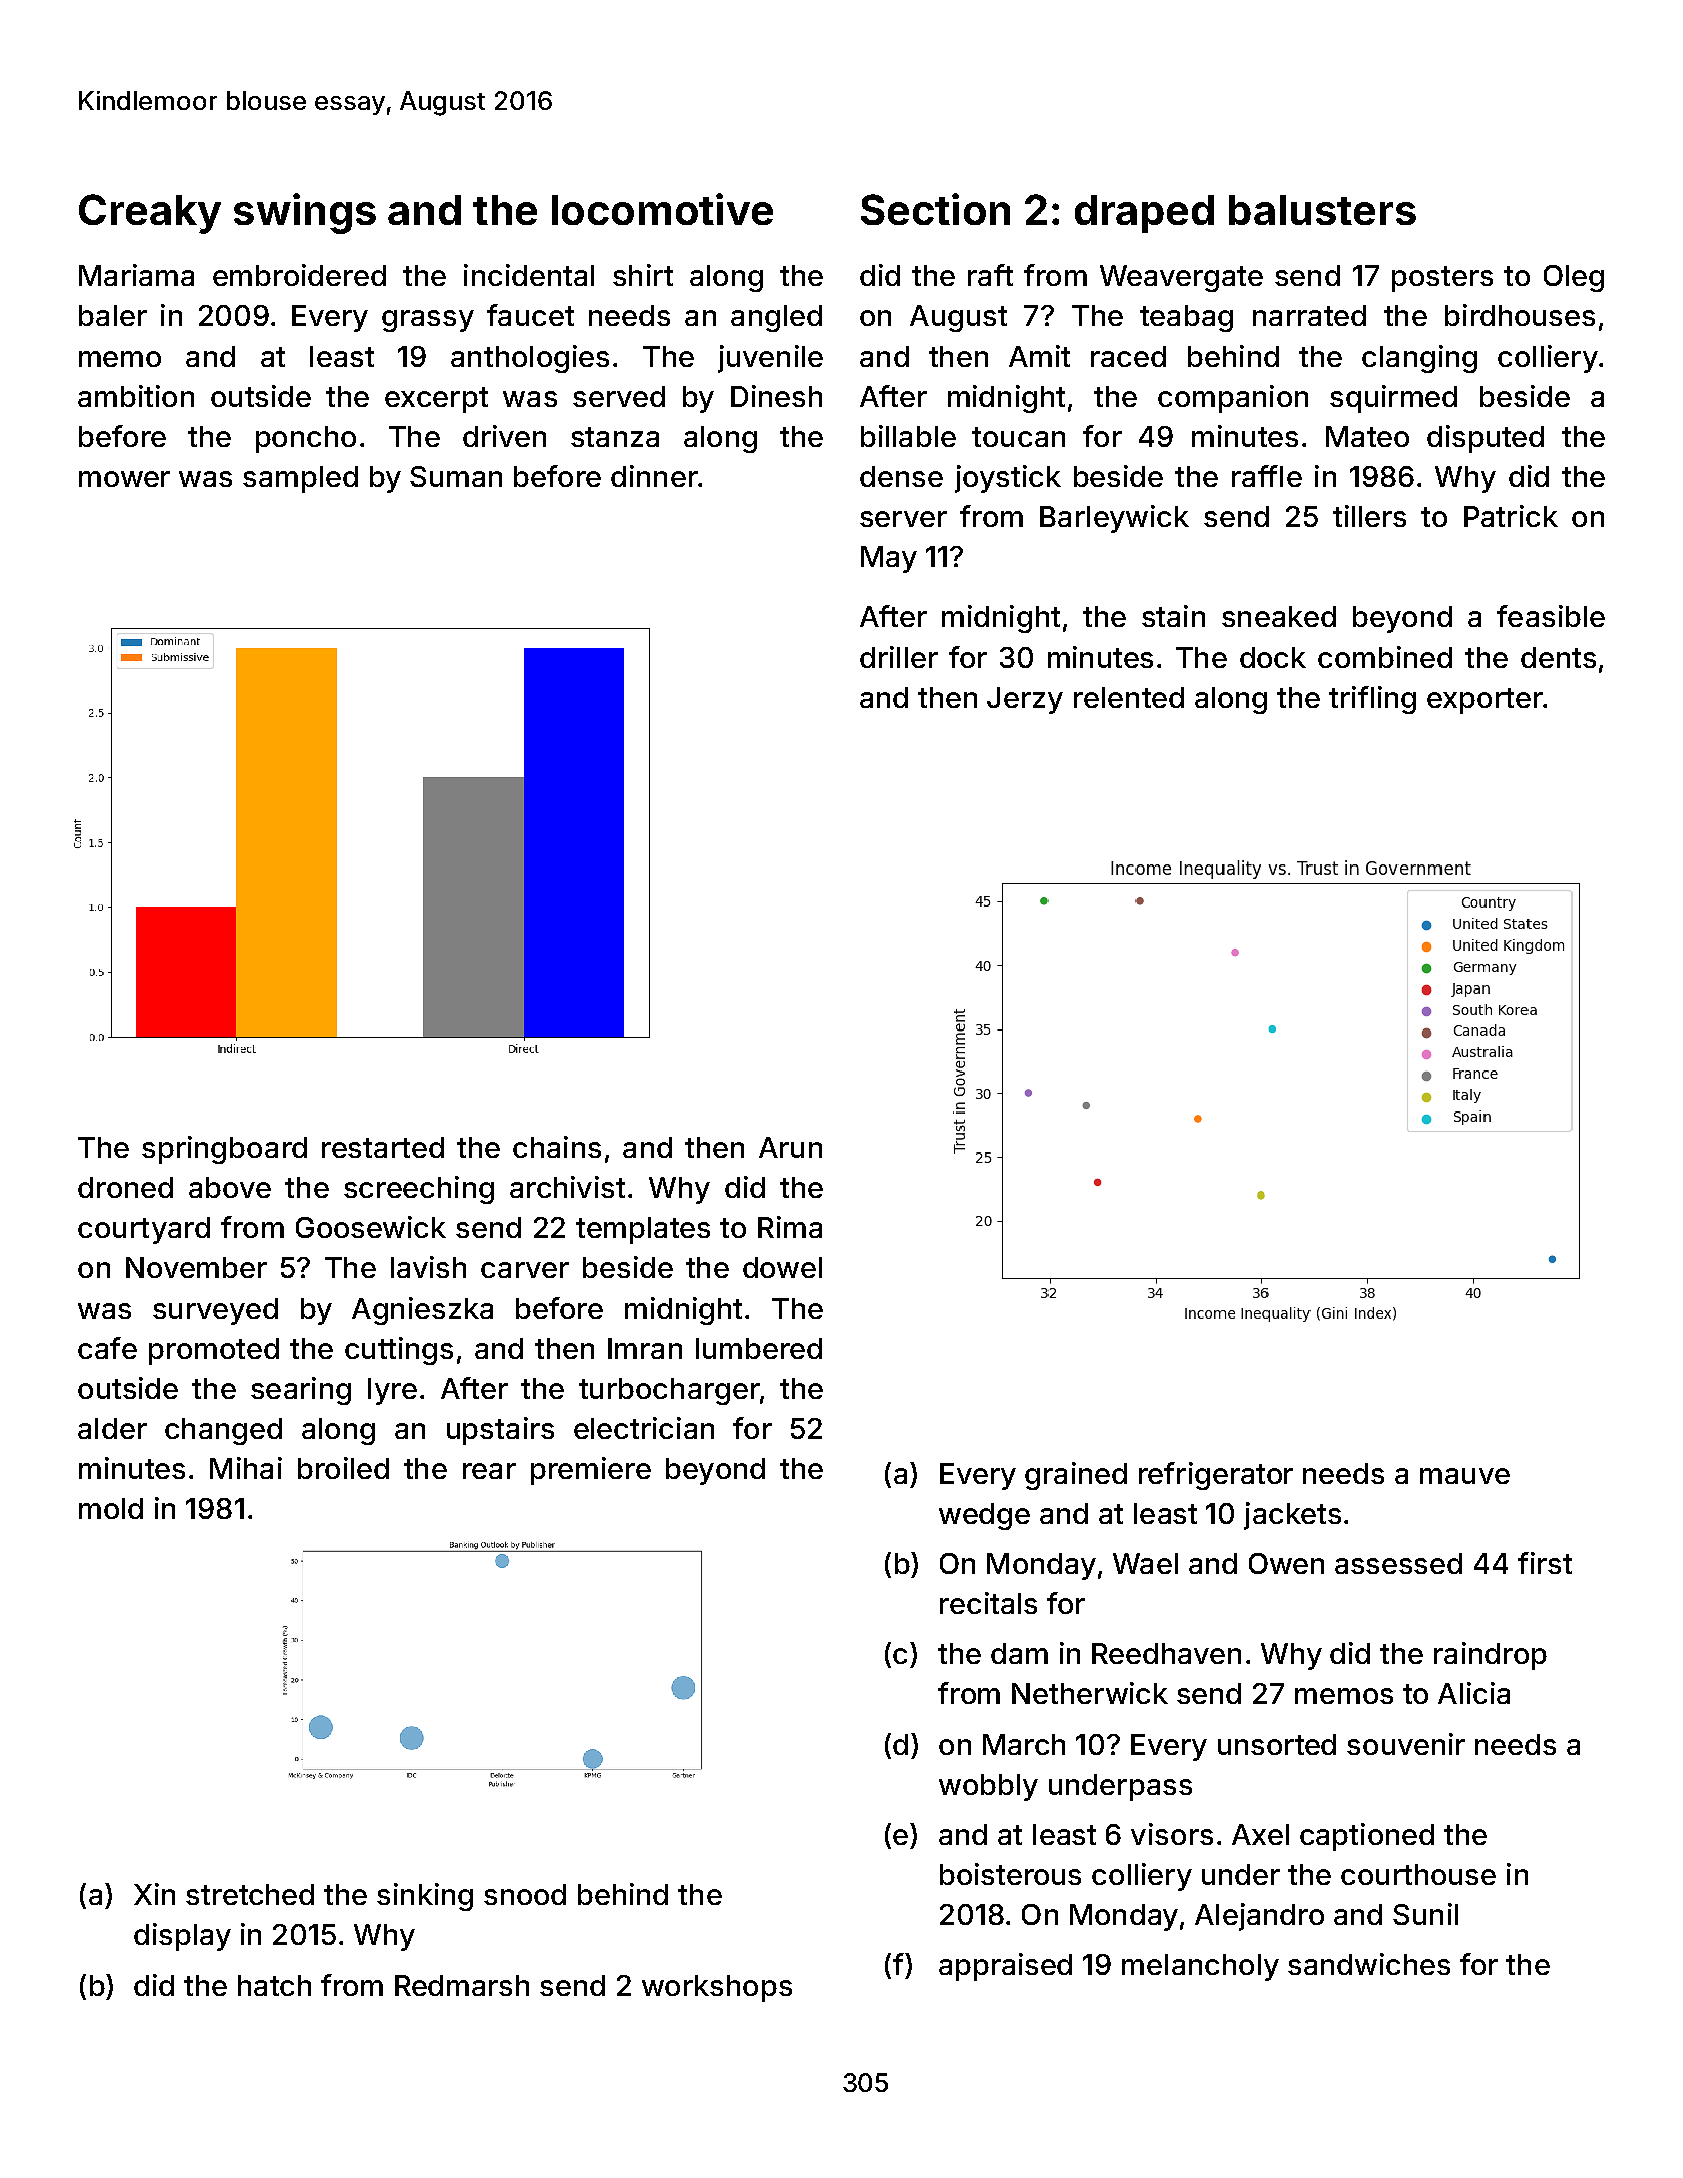  Describe the element at coordinates (224, 1150) in the screenshot. I see `springboard` at that location.
